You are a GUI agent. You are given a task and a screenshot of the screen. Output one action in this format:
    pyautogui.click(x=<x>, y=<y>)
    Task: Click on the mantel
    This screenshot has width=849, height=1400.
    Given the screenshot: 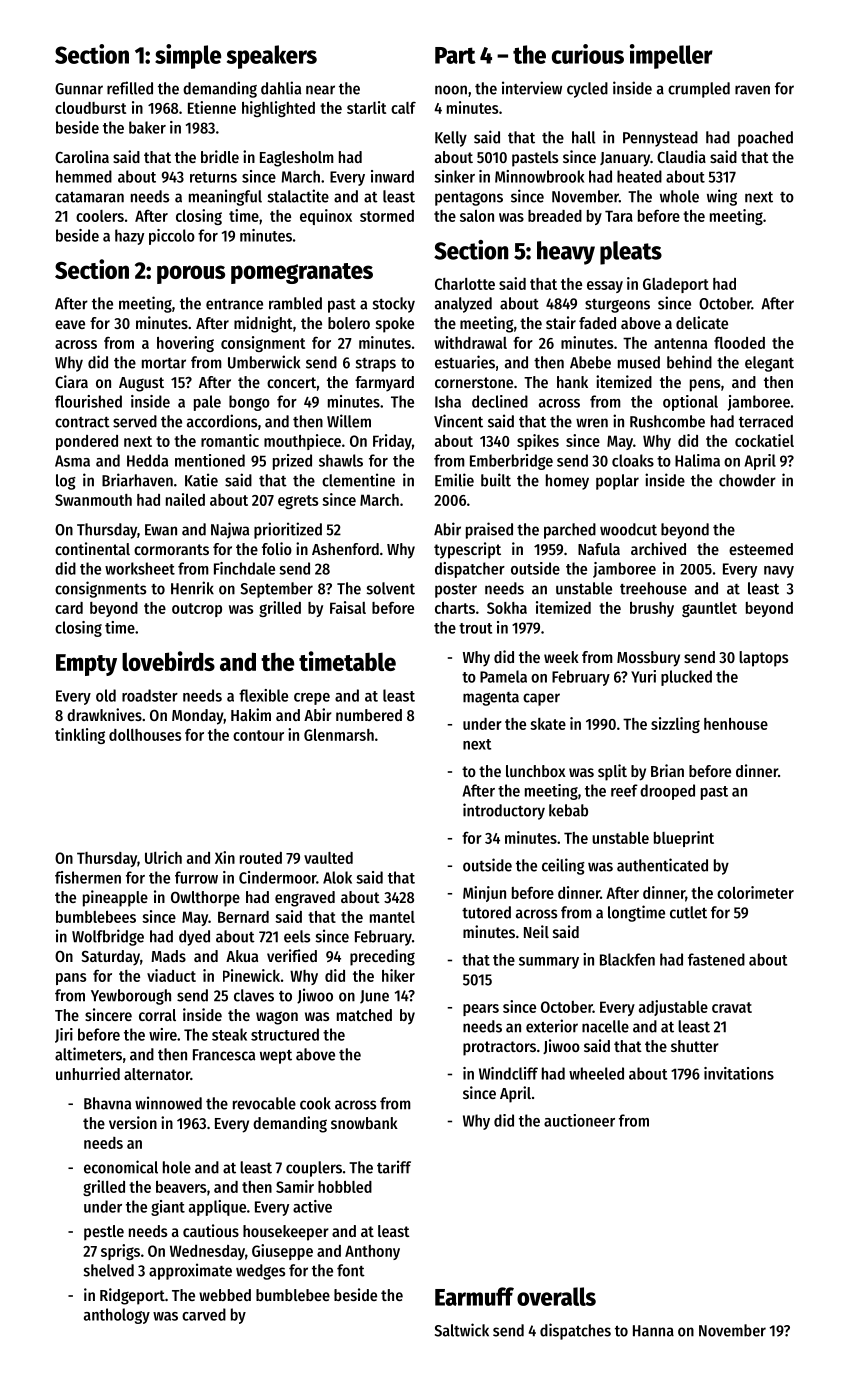 What is the action you would take?
    pyautogui.click(x=392, y=917)
